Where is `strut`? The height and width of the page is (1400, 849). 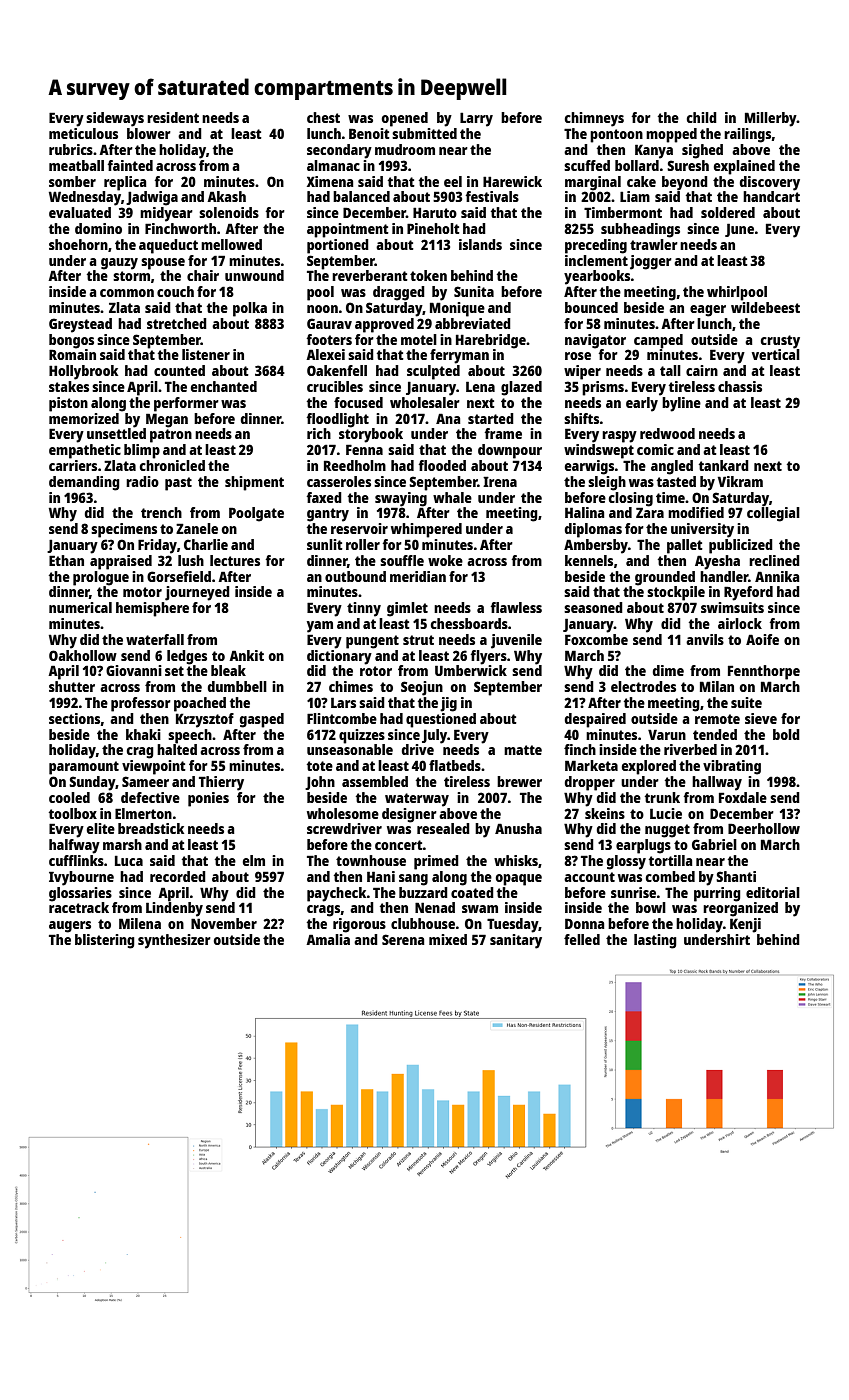
strut is located at coordinates (418, 640).
